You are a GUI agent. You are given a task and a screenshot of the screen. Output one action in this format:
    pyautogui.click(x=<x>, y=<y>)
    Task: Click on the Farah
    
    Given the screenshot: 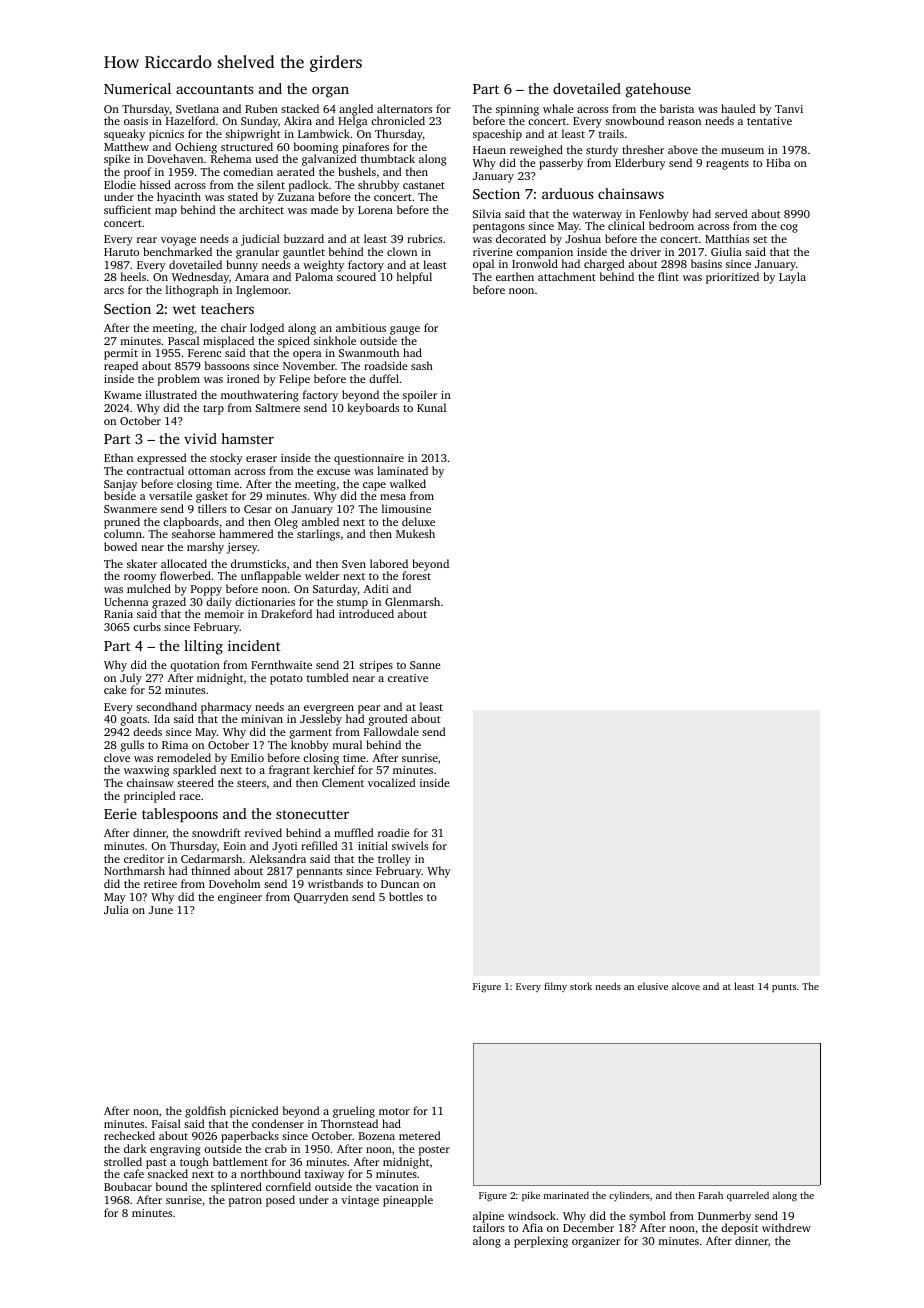 What is the action you would take?
    pyautogui.click(x=710, y=1195)
